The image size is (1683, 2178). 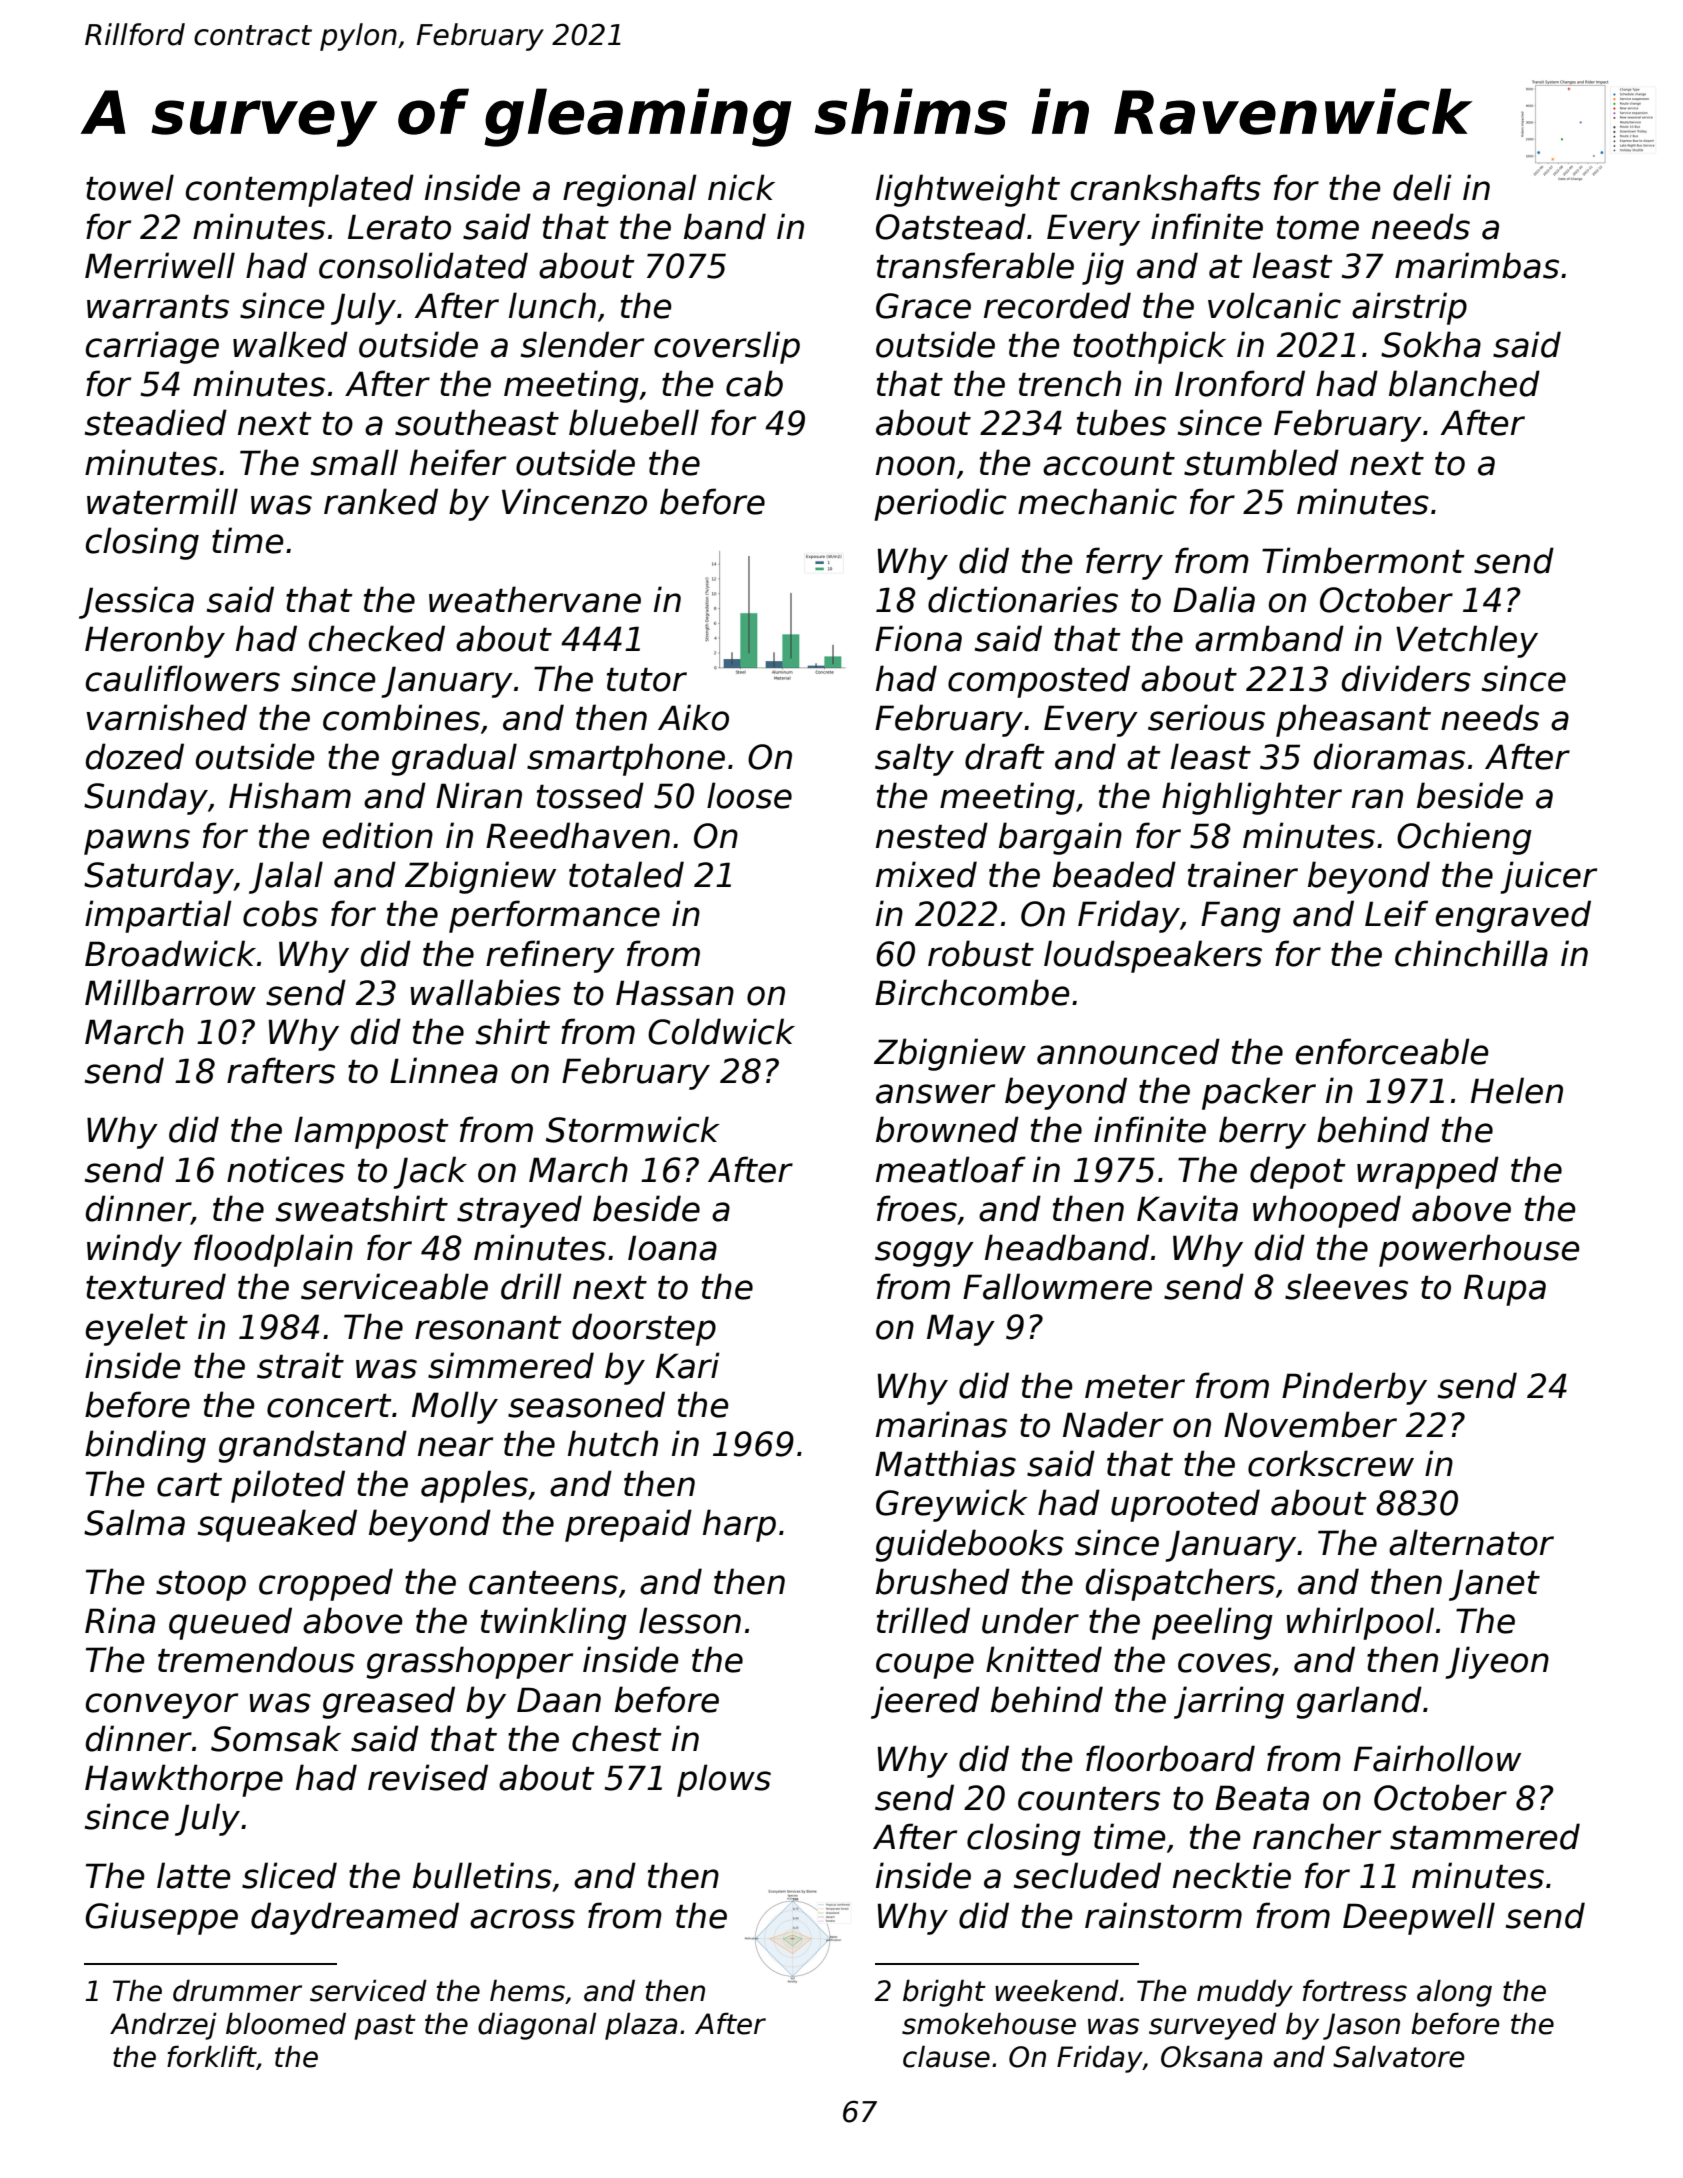 What do you see at coordinates (230, 1623) in the page?
I see `queued` at bounding box center [230, 1623].
